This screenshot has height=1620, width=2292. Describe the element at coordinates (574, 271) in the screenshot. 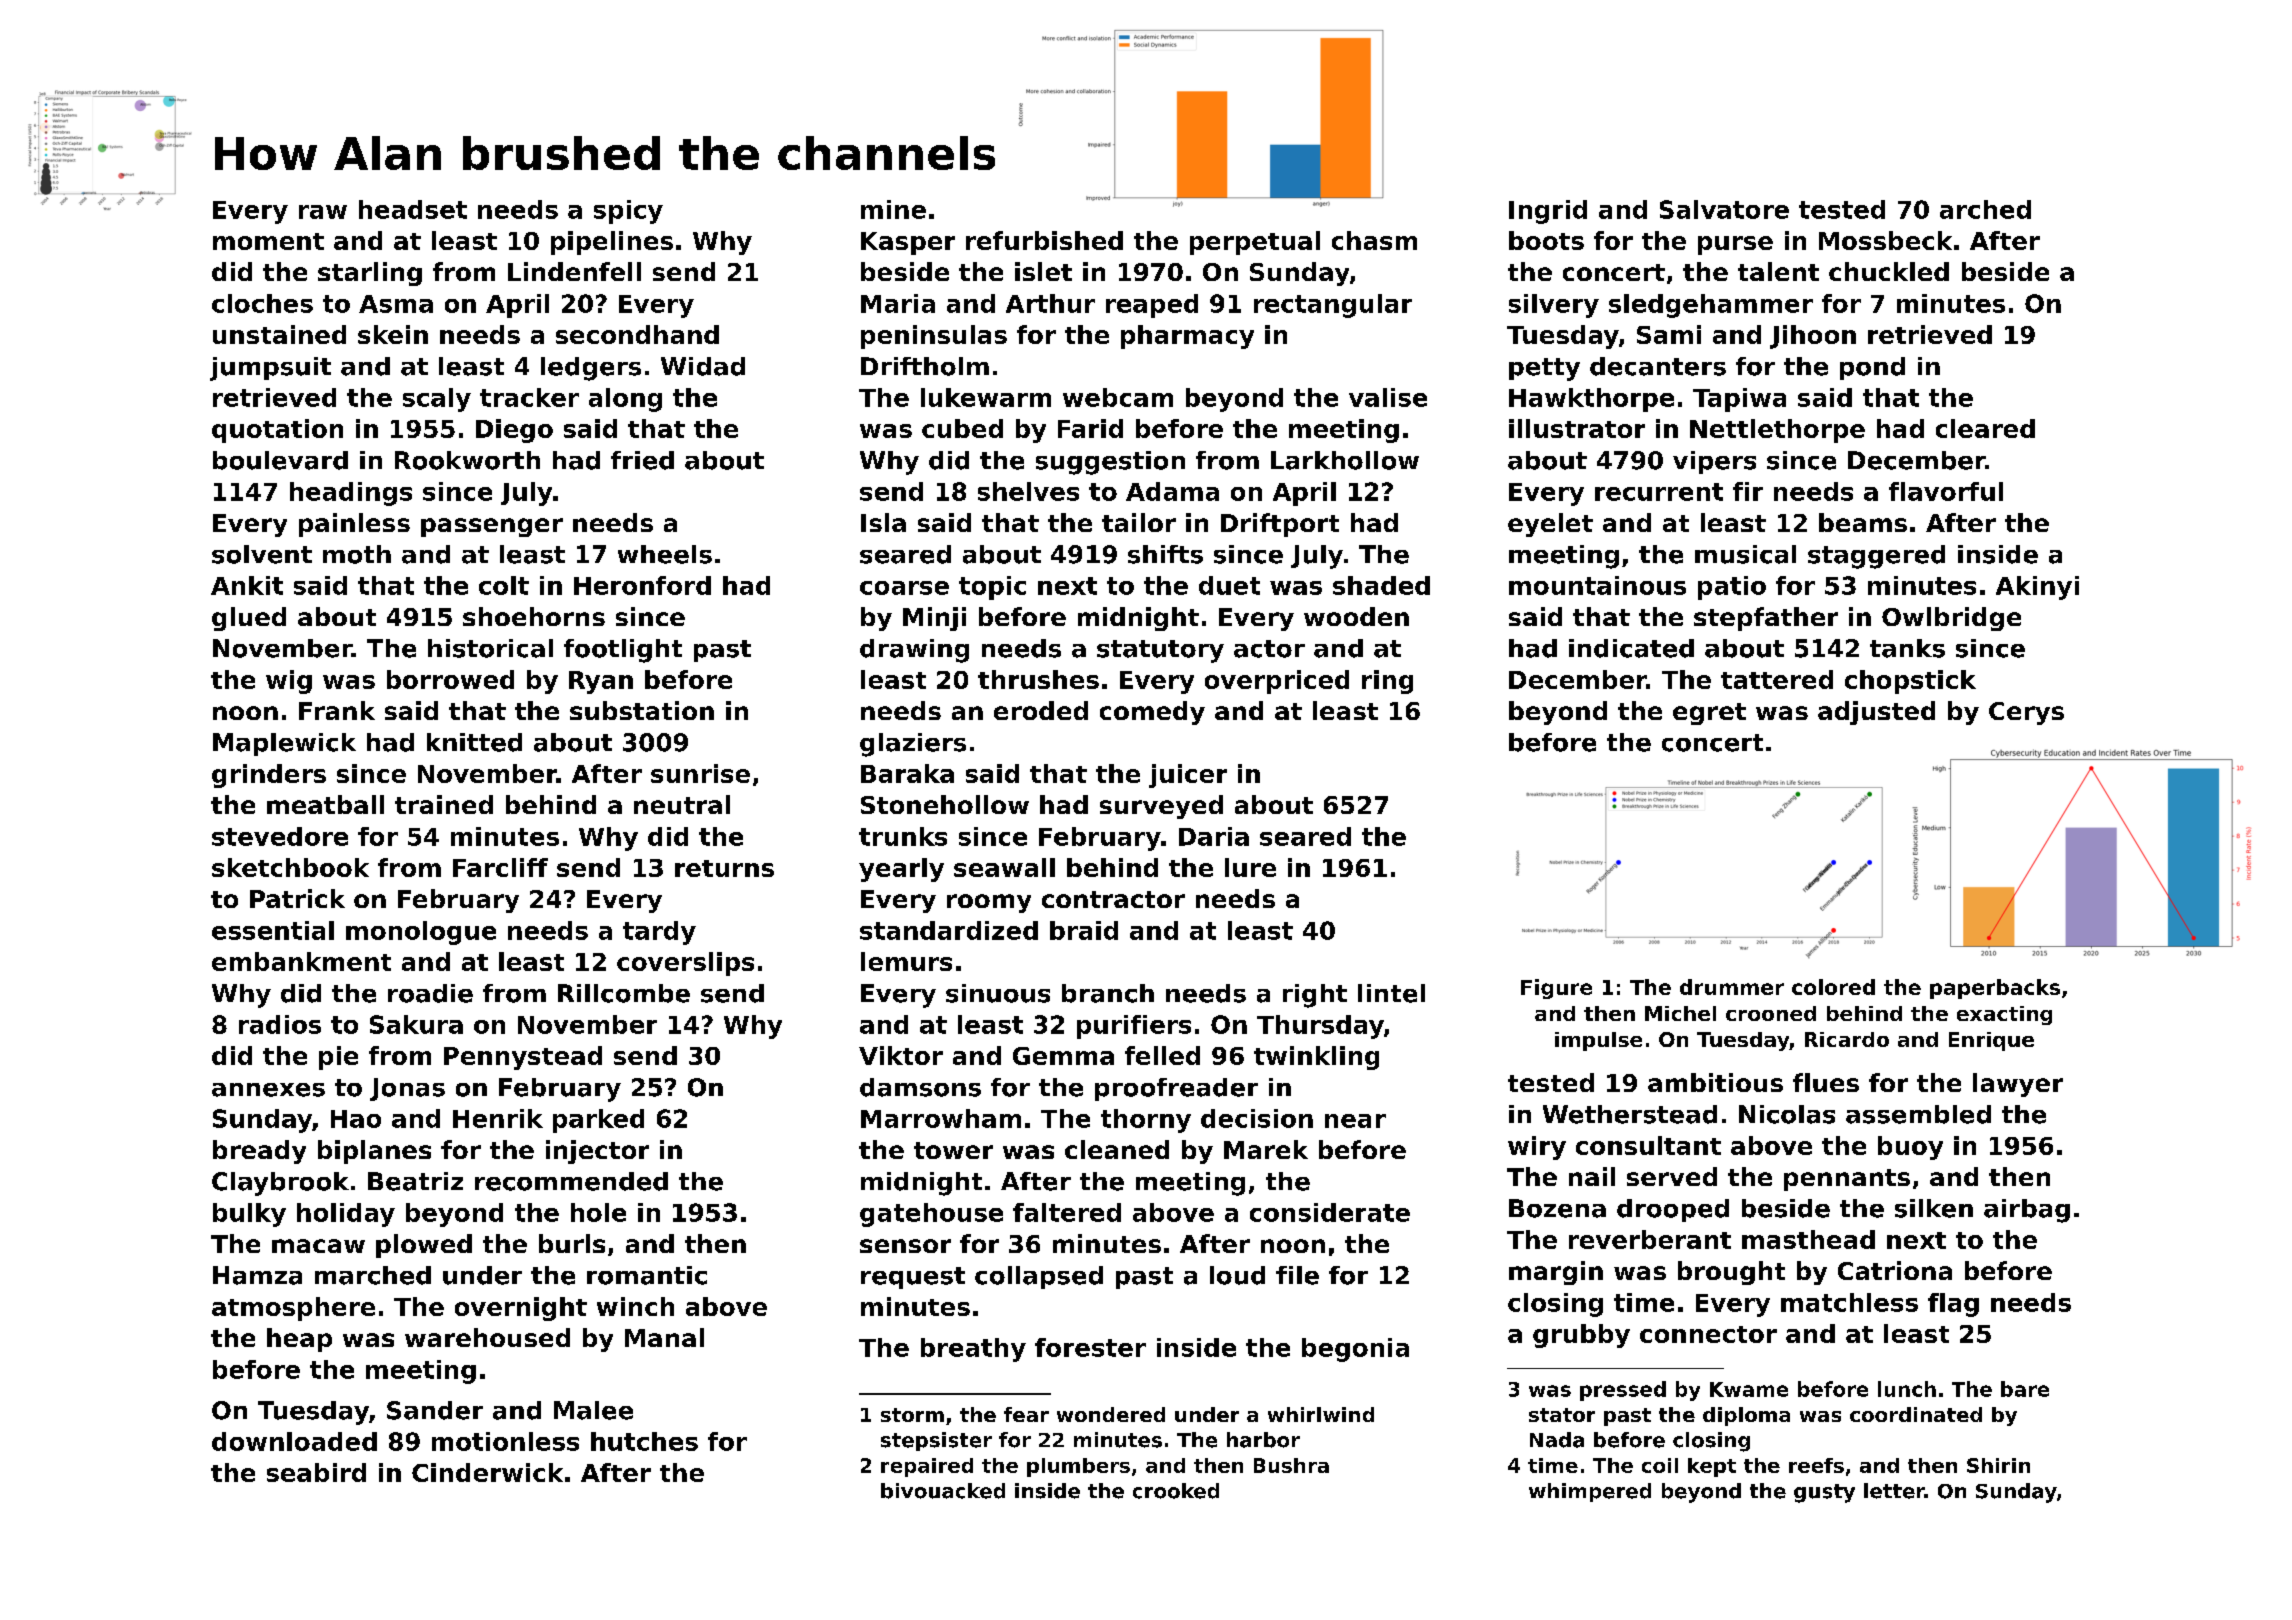

I see `Lindenfell` at that location.
